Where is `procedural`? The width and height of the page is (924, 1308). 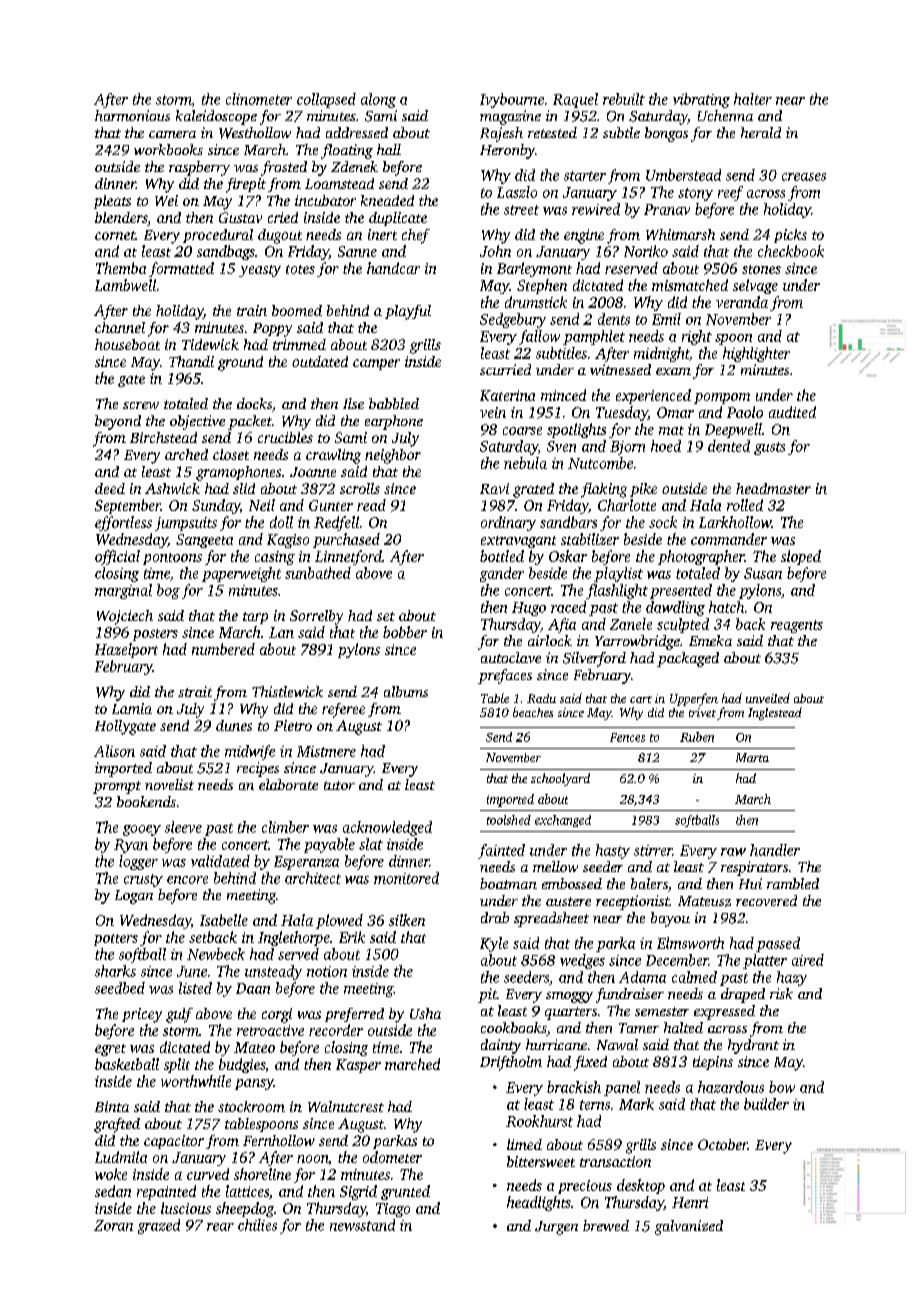 procedural is located at coordinates (218, 236).
